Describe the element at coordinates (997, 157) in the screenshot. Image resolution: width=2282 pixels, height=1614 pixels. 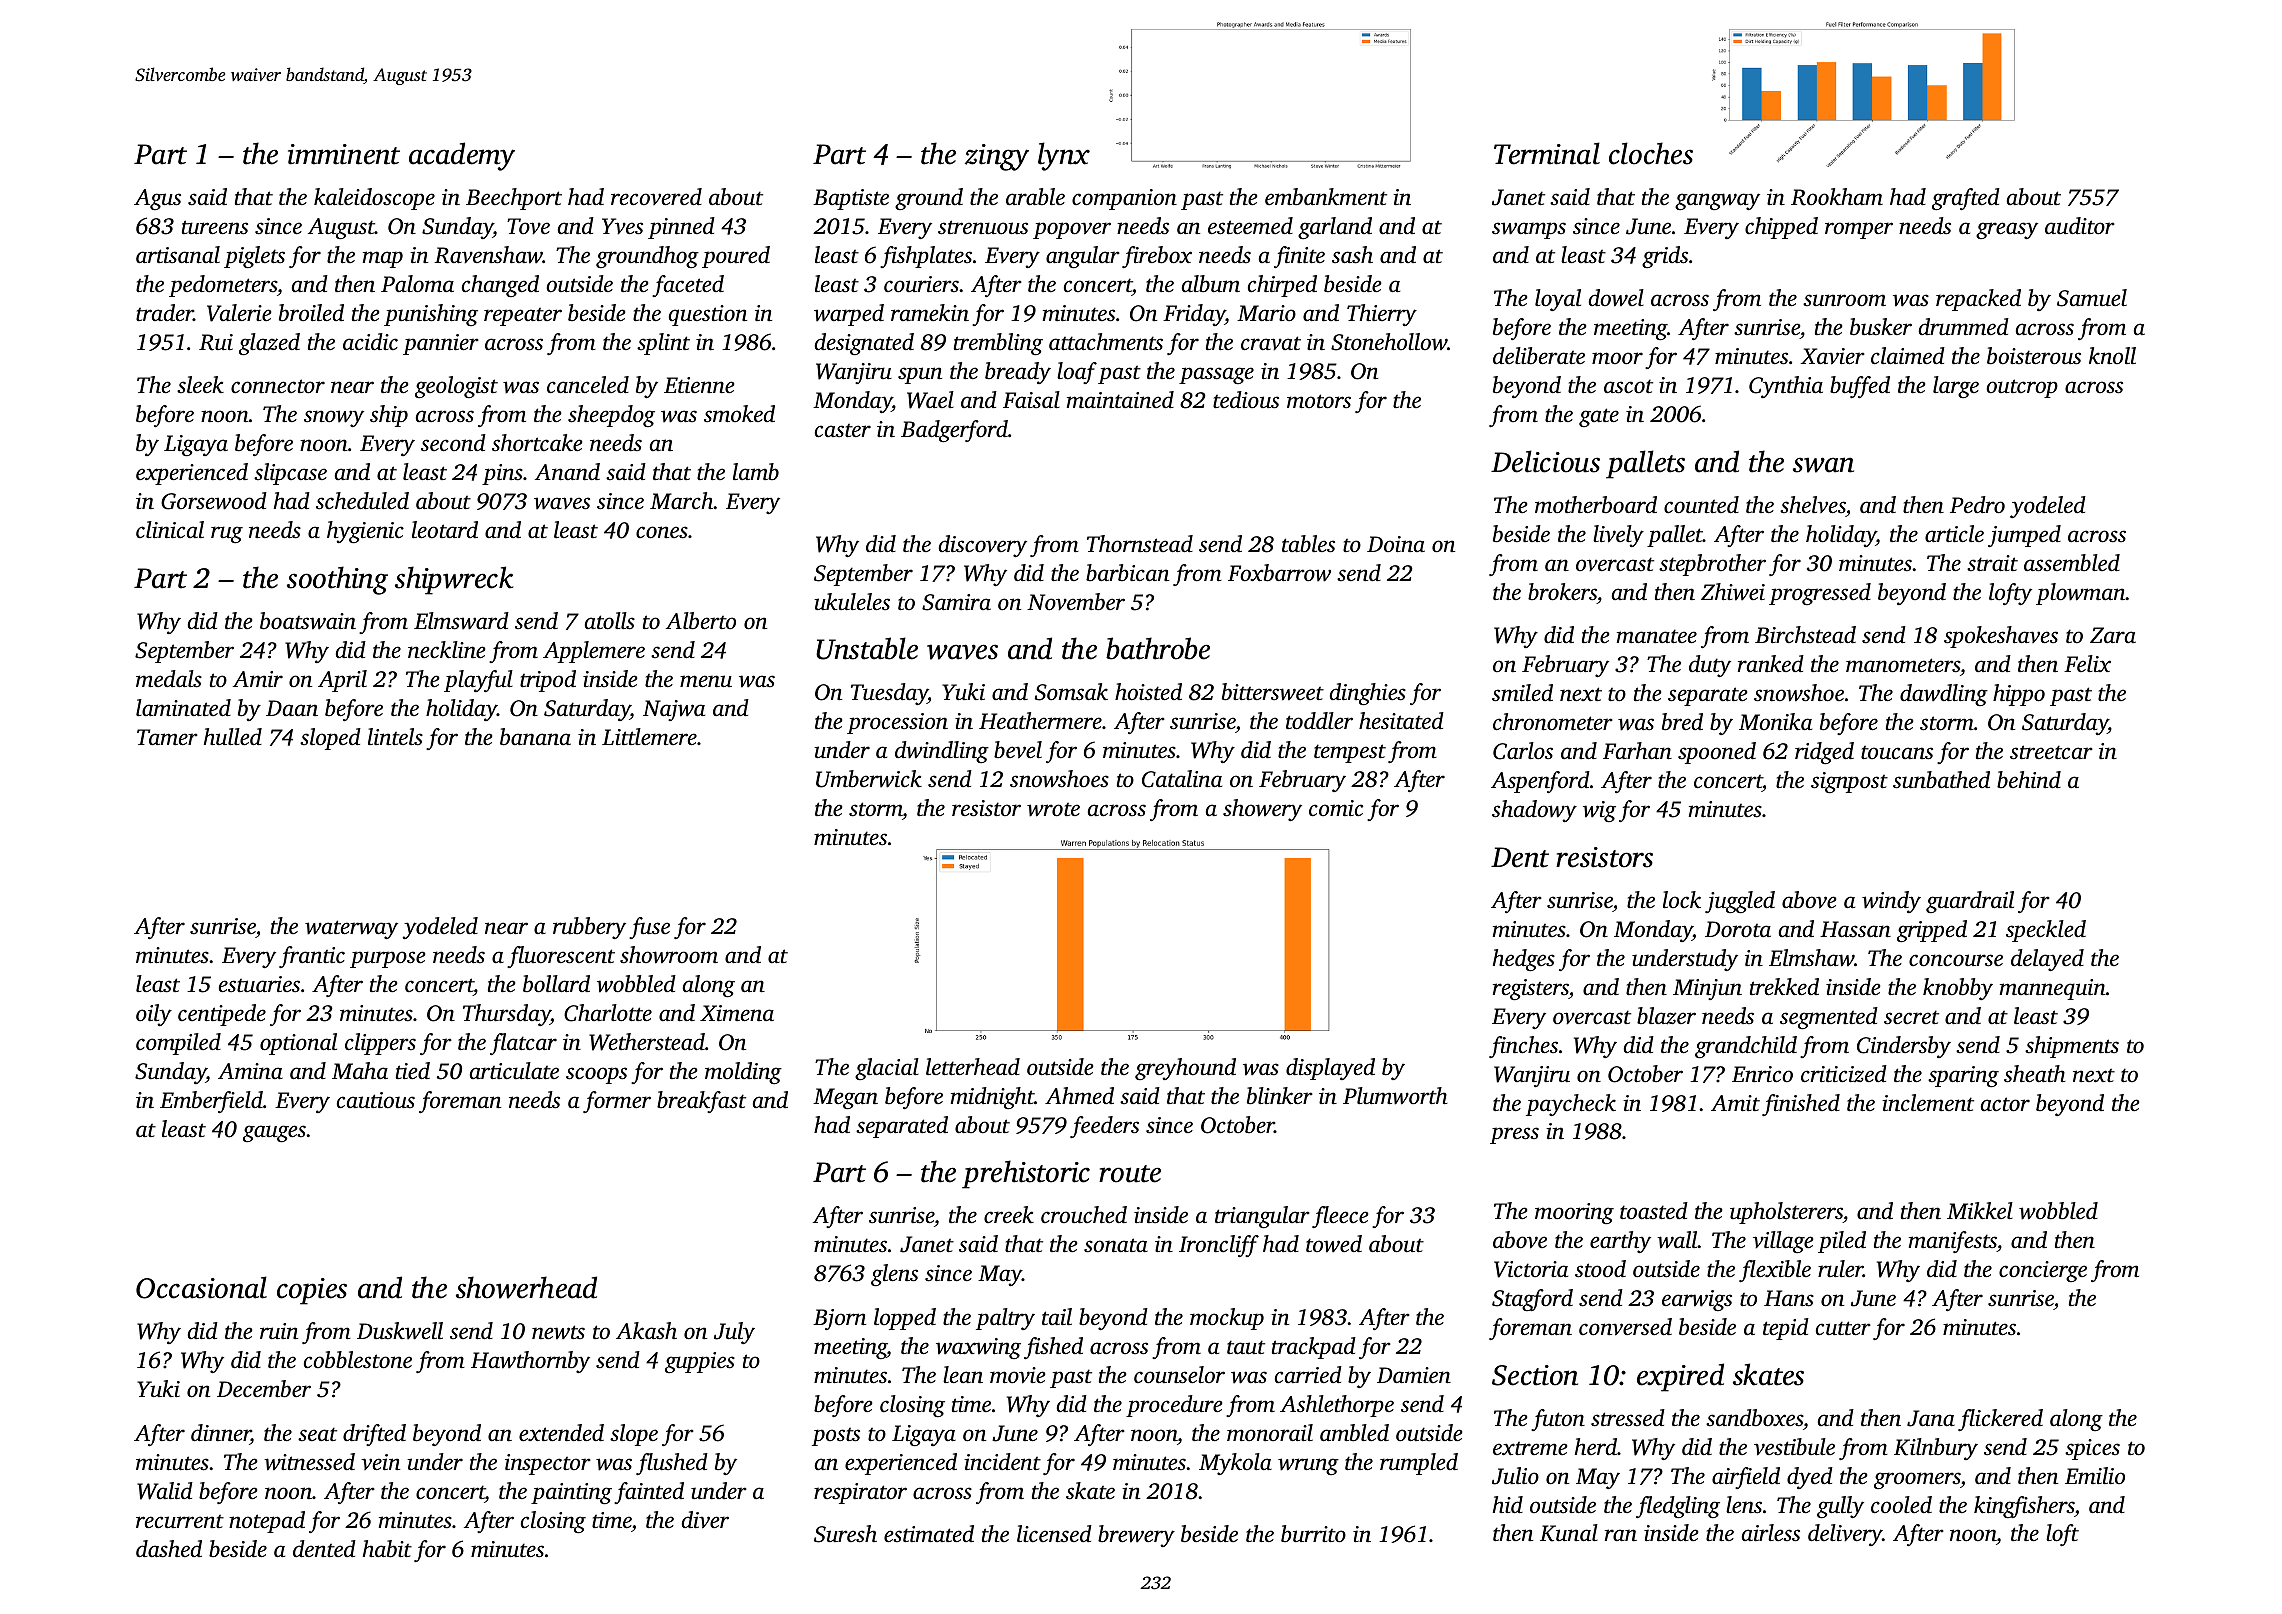
I see `zingy` at that location.
